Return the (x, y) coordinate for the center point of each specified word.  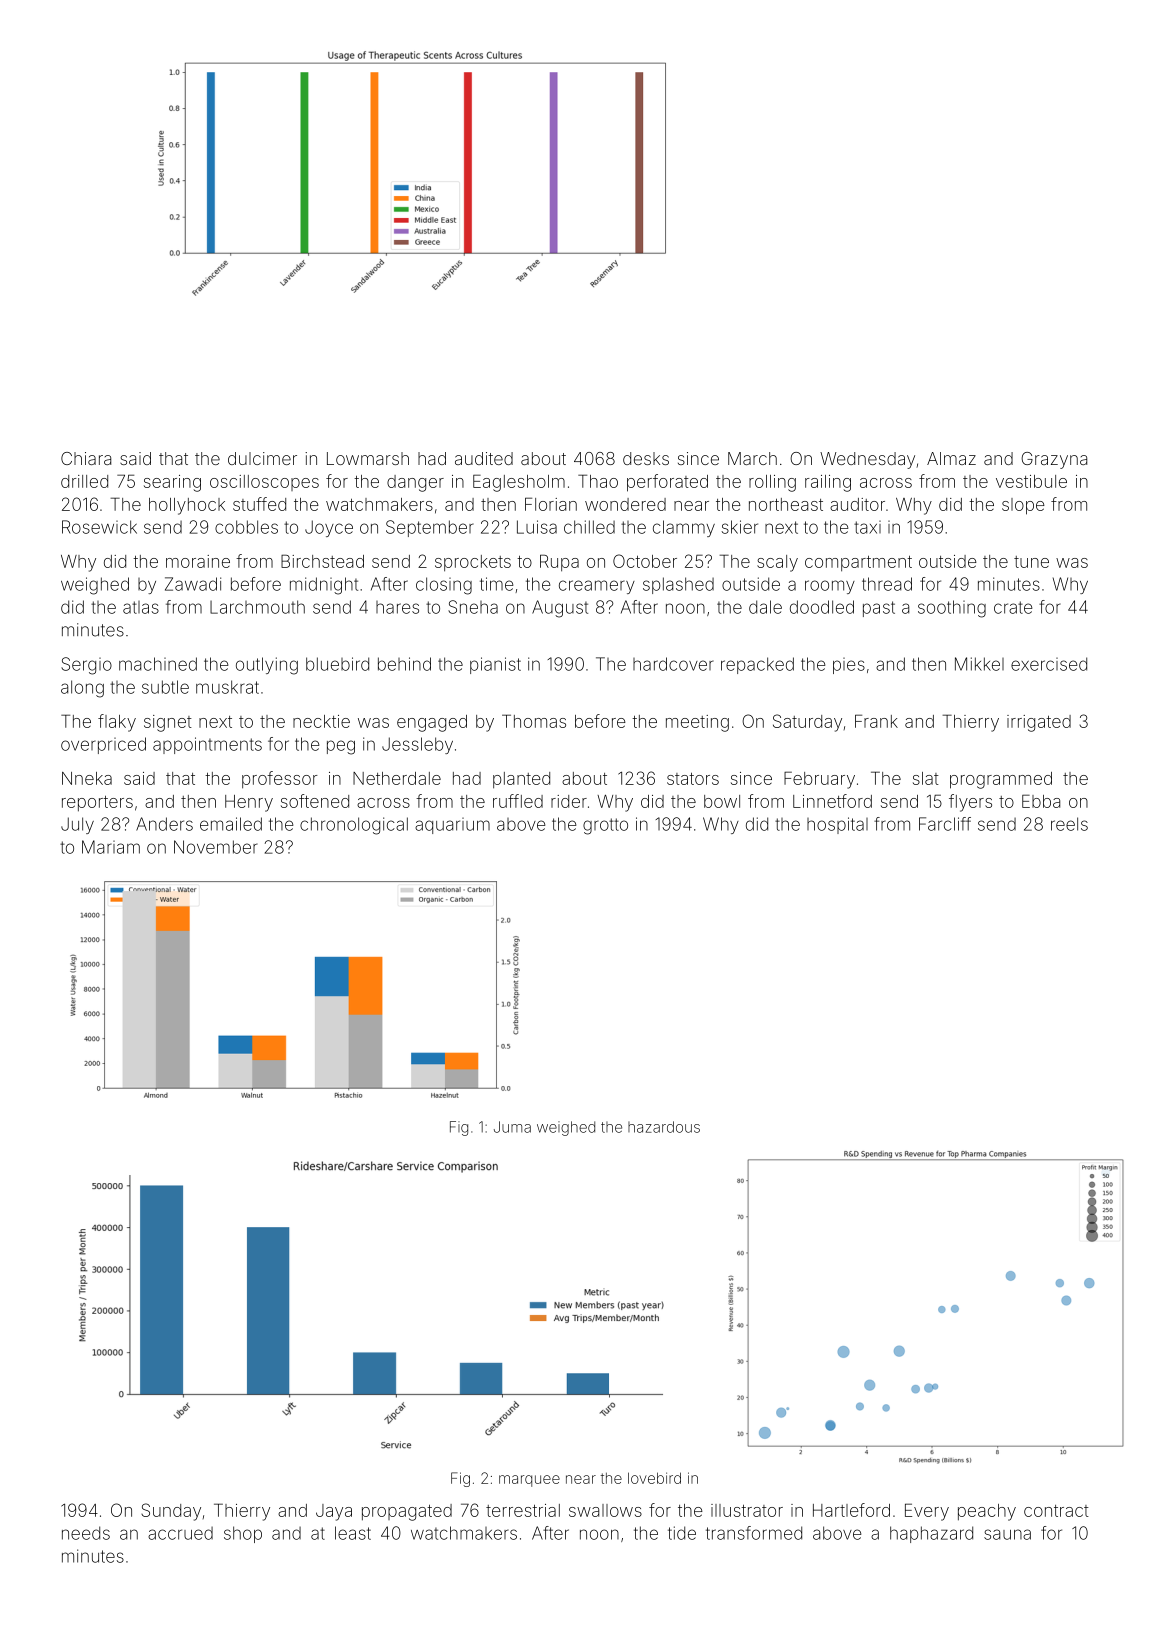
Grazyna (1054, 460)
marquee (529, 1481)
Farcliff (945, 824)
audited (484, 458)
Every (927, 1512)
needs (86, 1533)
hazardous (664, 1127)
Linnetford (832, 801)
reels (1069, 824)
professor (280, 780)
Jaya (334, 1512)
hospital (837, 825)
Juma (512, 1127)
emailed (231, 824)
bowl (722, 801)
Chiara (86, 458)
